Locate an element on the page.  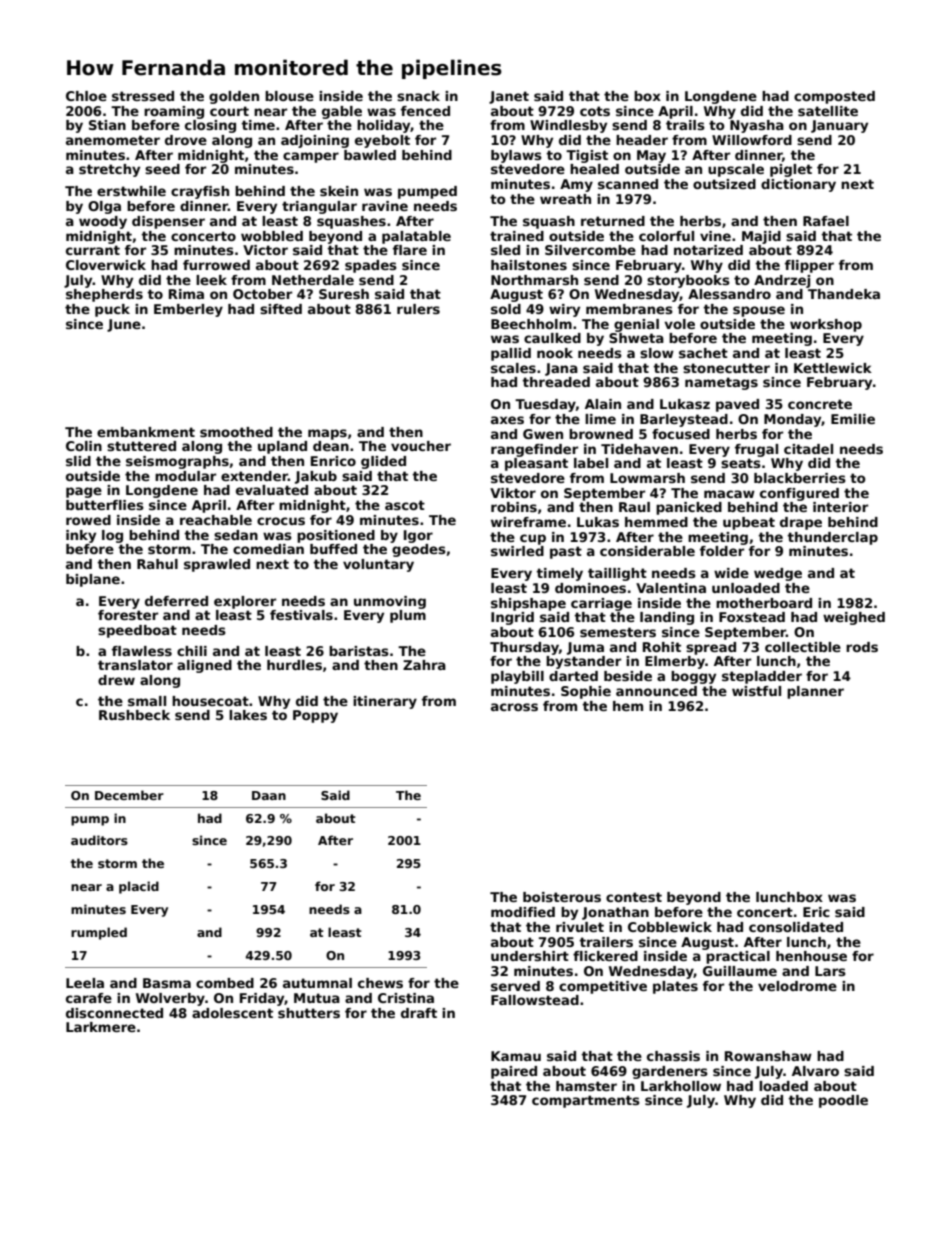
plum is located at coordinates (408, 616).
